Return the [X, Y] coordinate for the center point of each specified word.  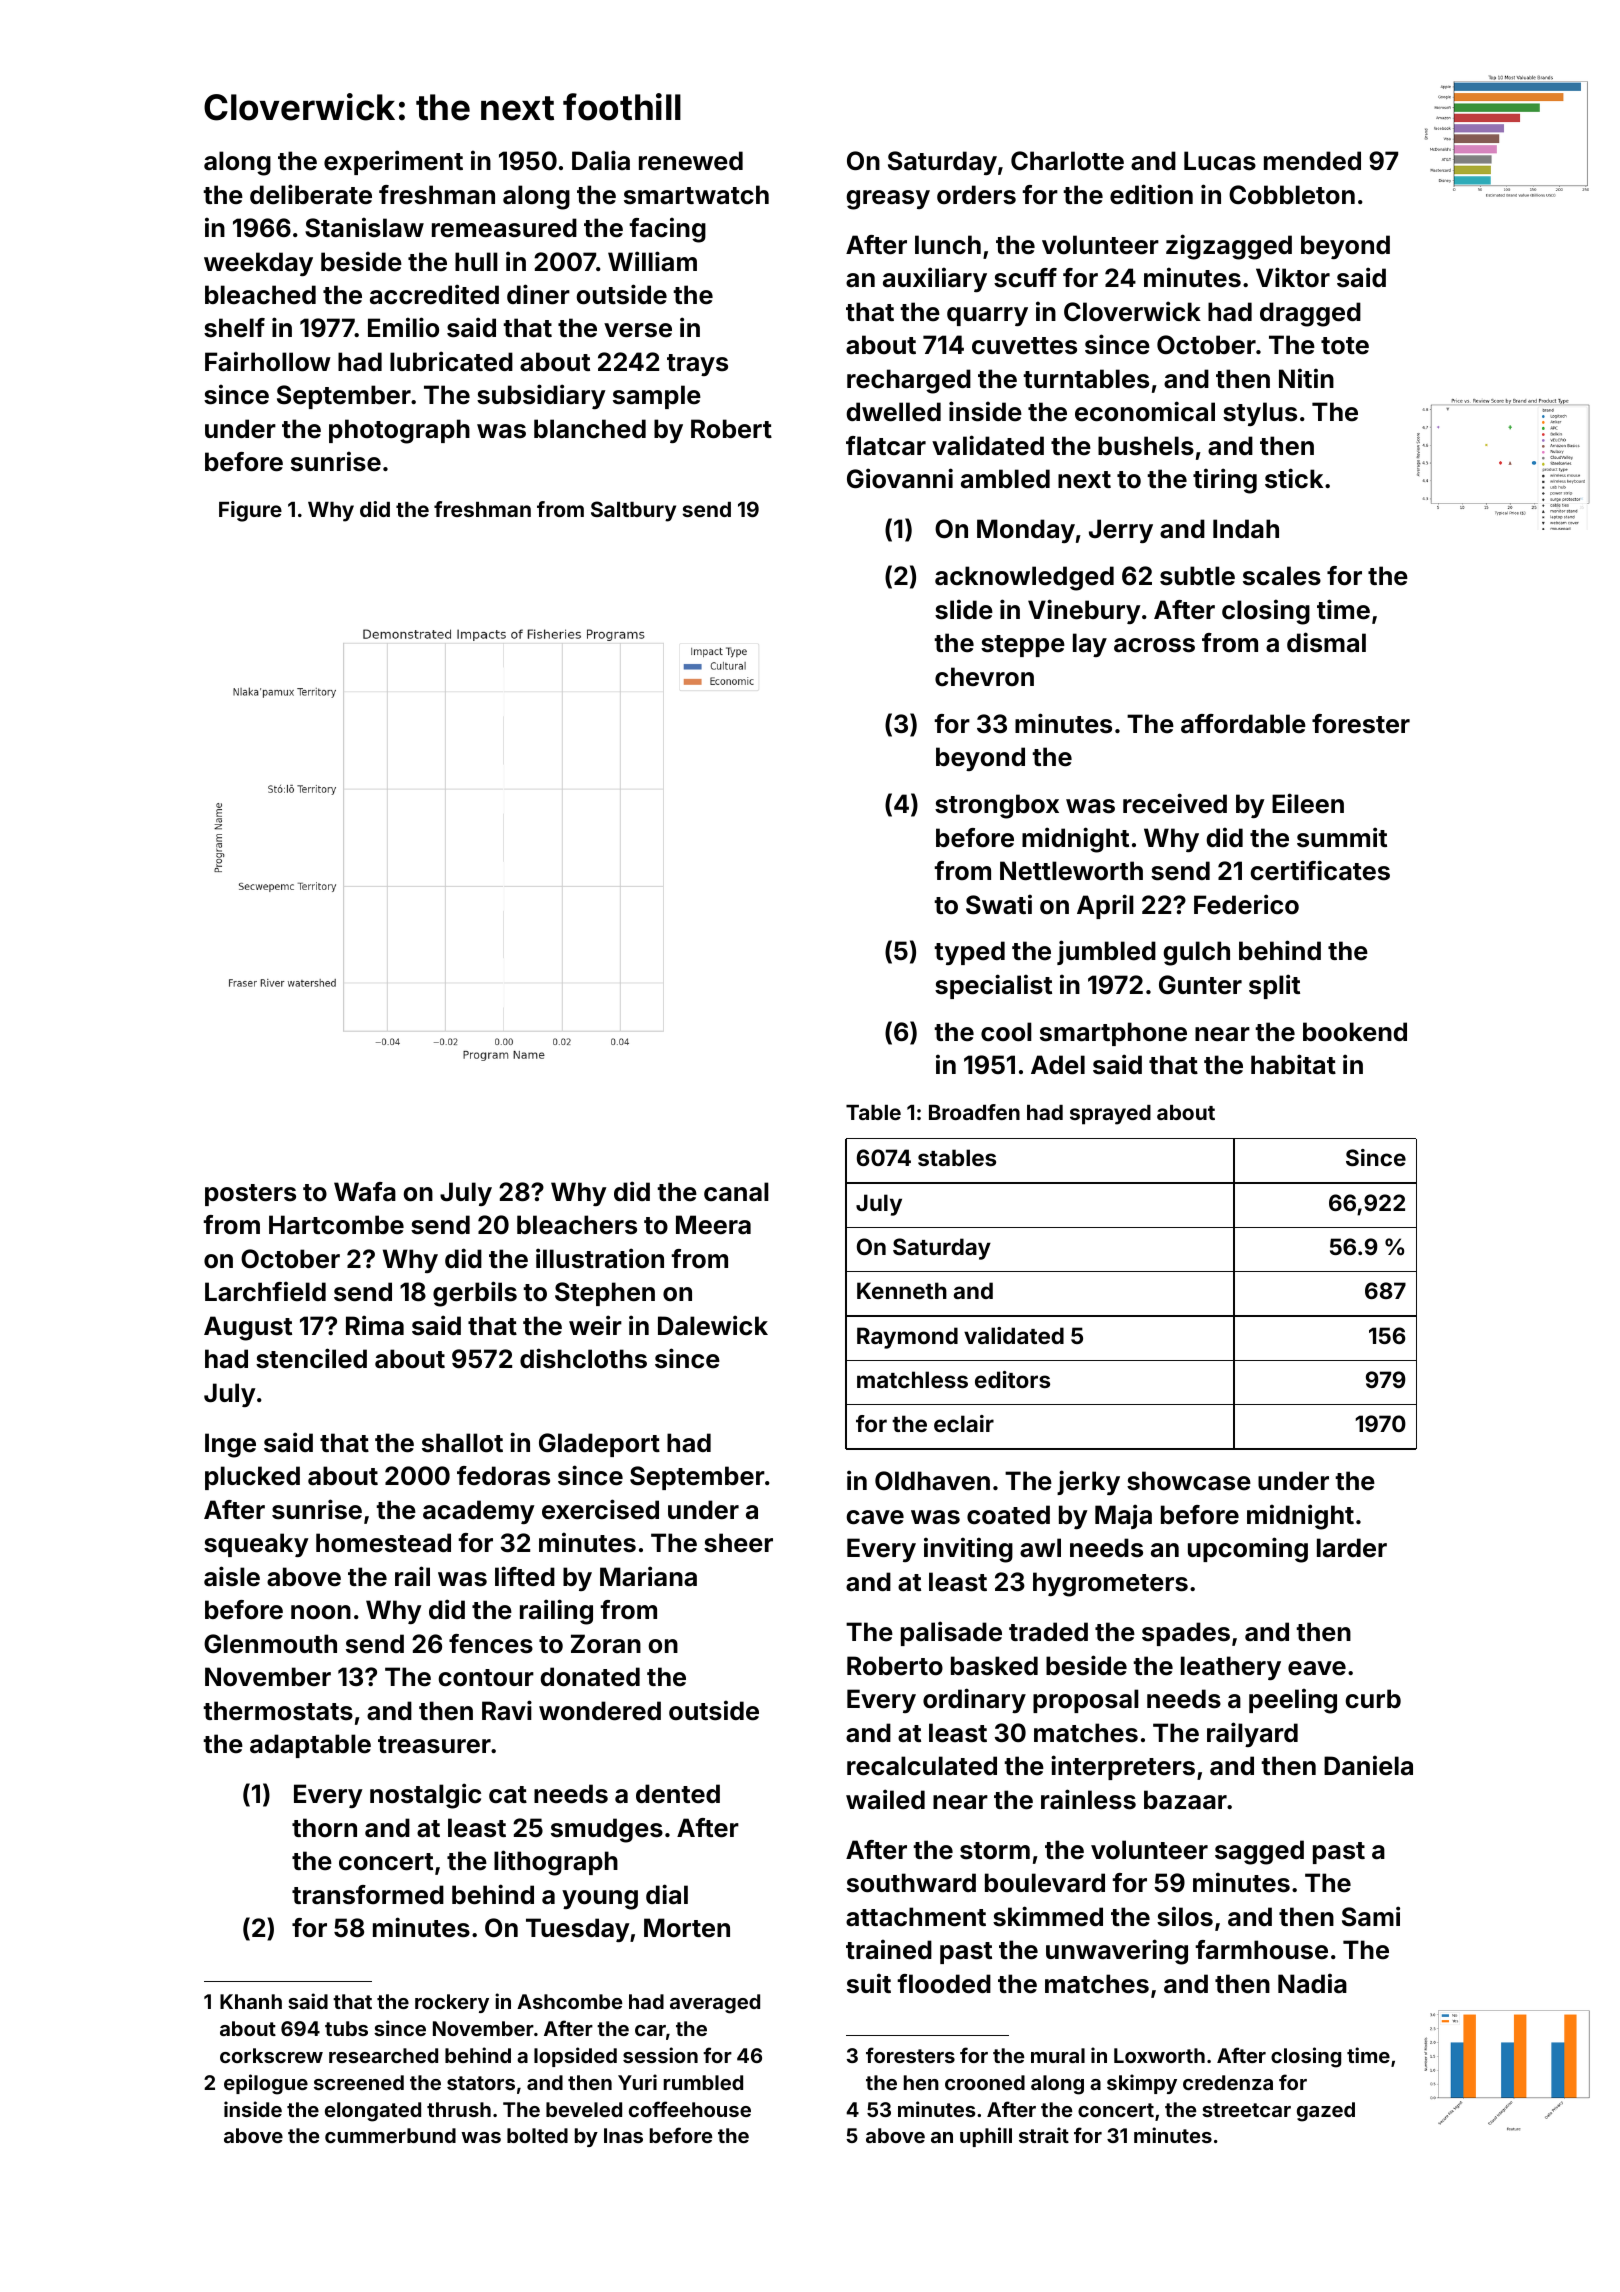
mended [1312, 161]
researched [383, 2055]
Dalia [601, 160]
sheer [738, 1543]
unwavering [1117, 1952]
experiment [393, 162]
